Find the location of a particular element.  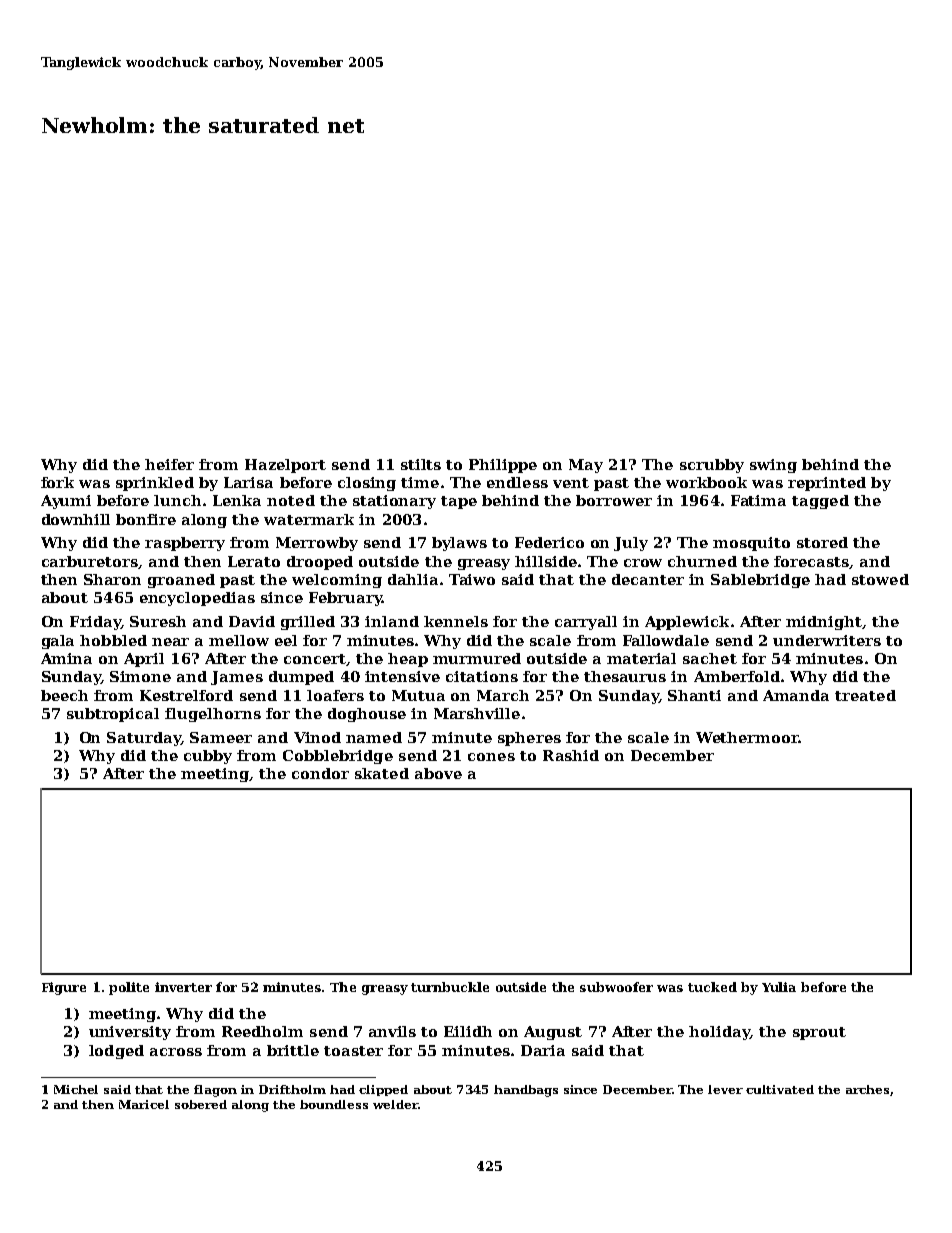

carburetors is located at coordinates (90, 561).
